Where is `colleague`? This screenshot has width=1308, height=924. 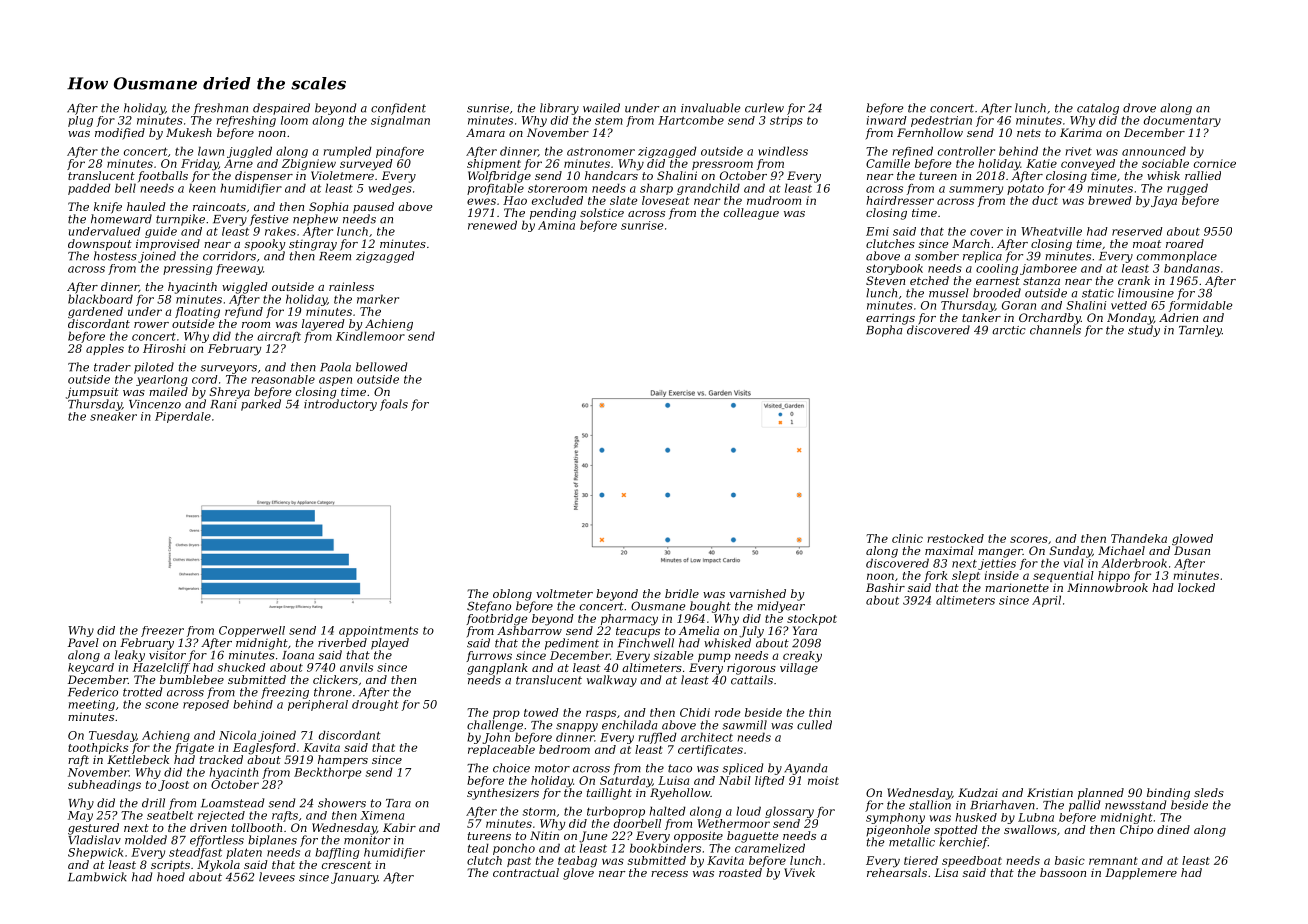 colleague is located at coordinates (751, 214).
